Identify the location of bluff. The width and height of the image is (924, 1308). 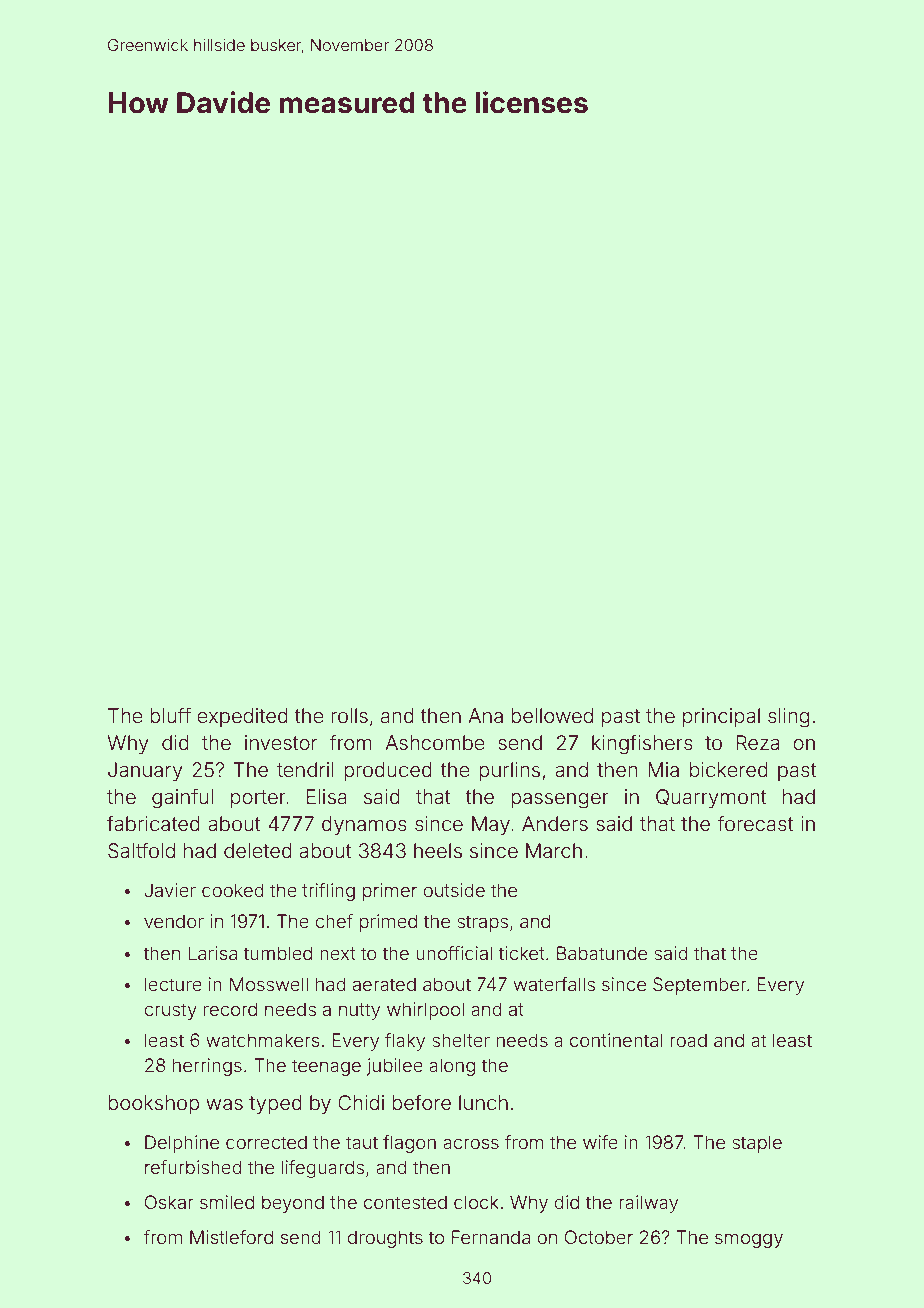
(170, 715).
